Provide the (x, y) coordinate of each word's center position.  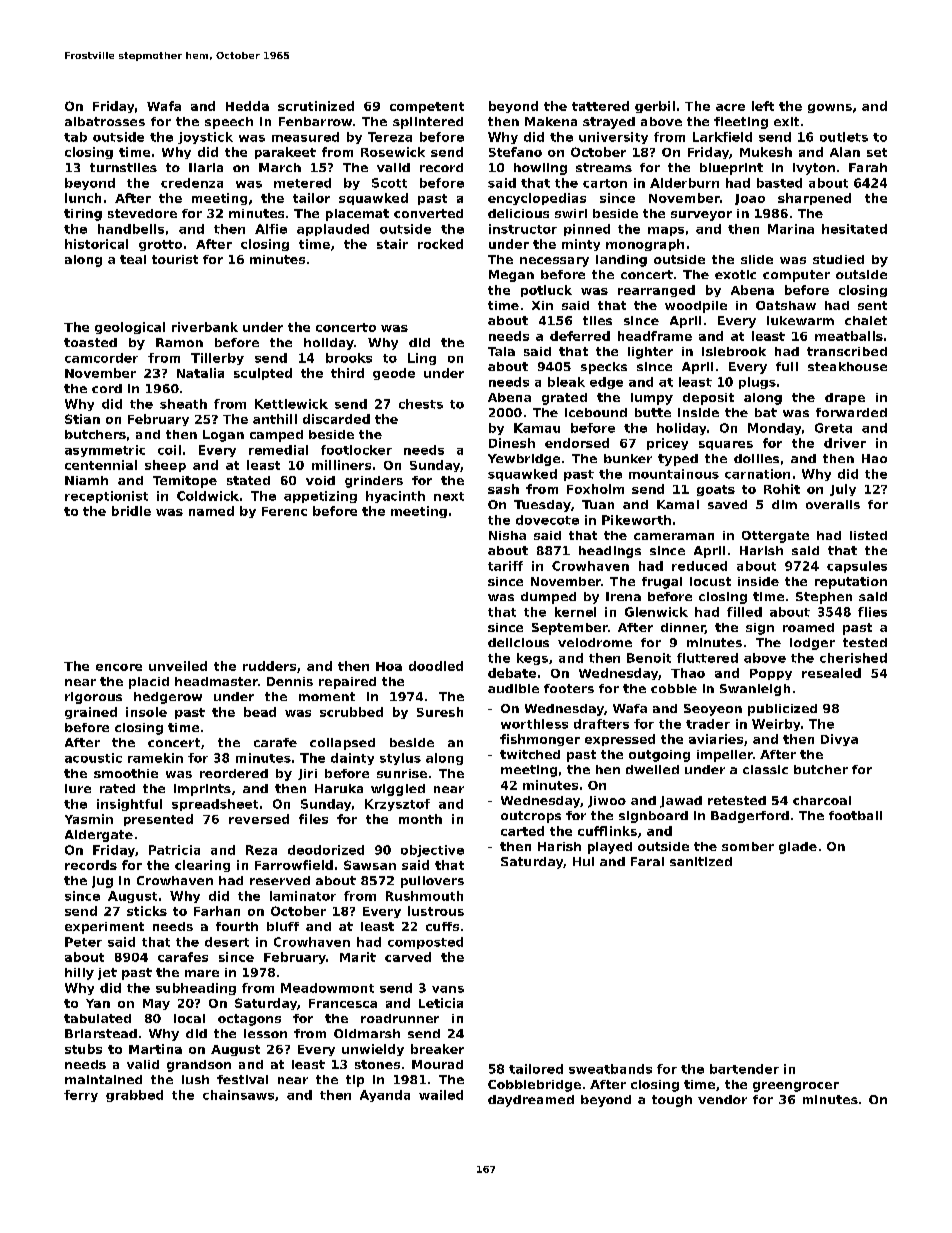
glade (798, 848)
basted (779, 183)
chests (421, 404)
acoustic (93, 758)
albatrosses (105, 121)
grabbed (134, 1096)
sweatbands (610, 1069)
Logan (223, 436)
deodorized (326, 850)
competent (427, 107)
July (843, 490)
